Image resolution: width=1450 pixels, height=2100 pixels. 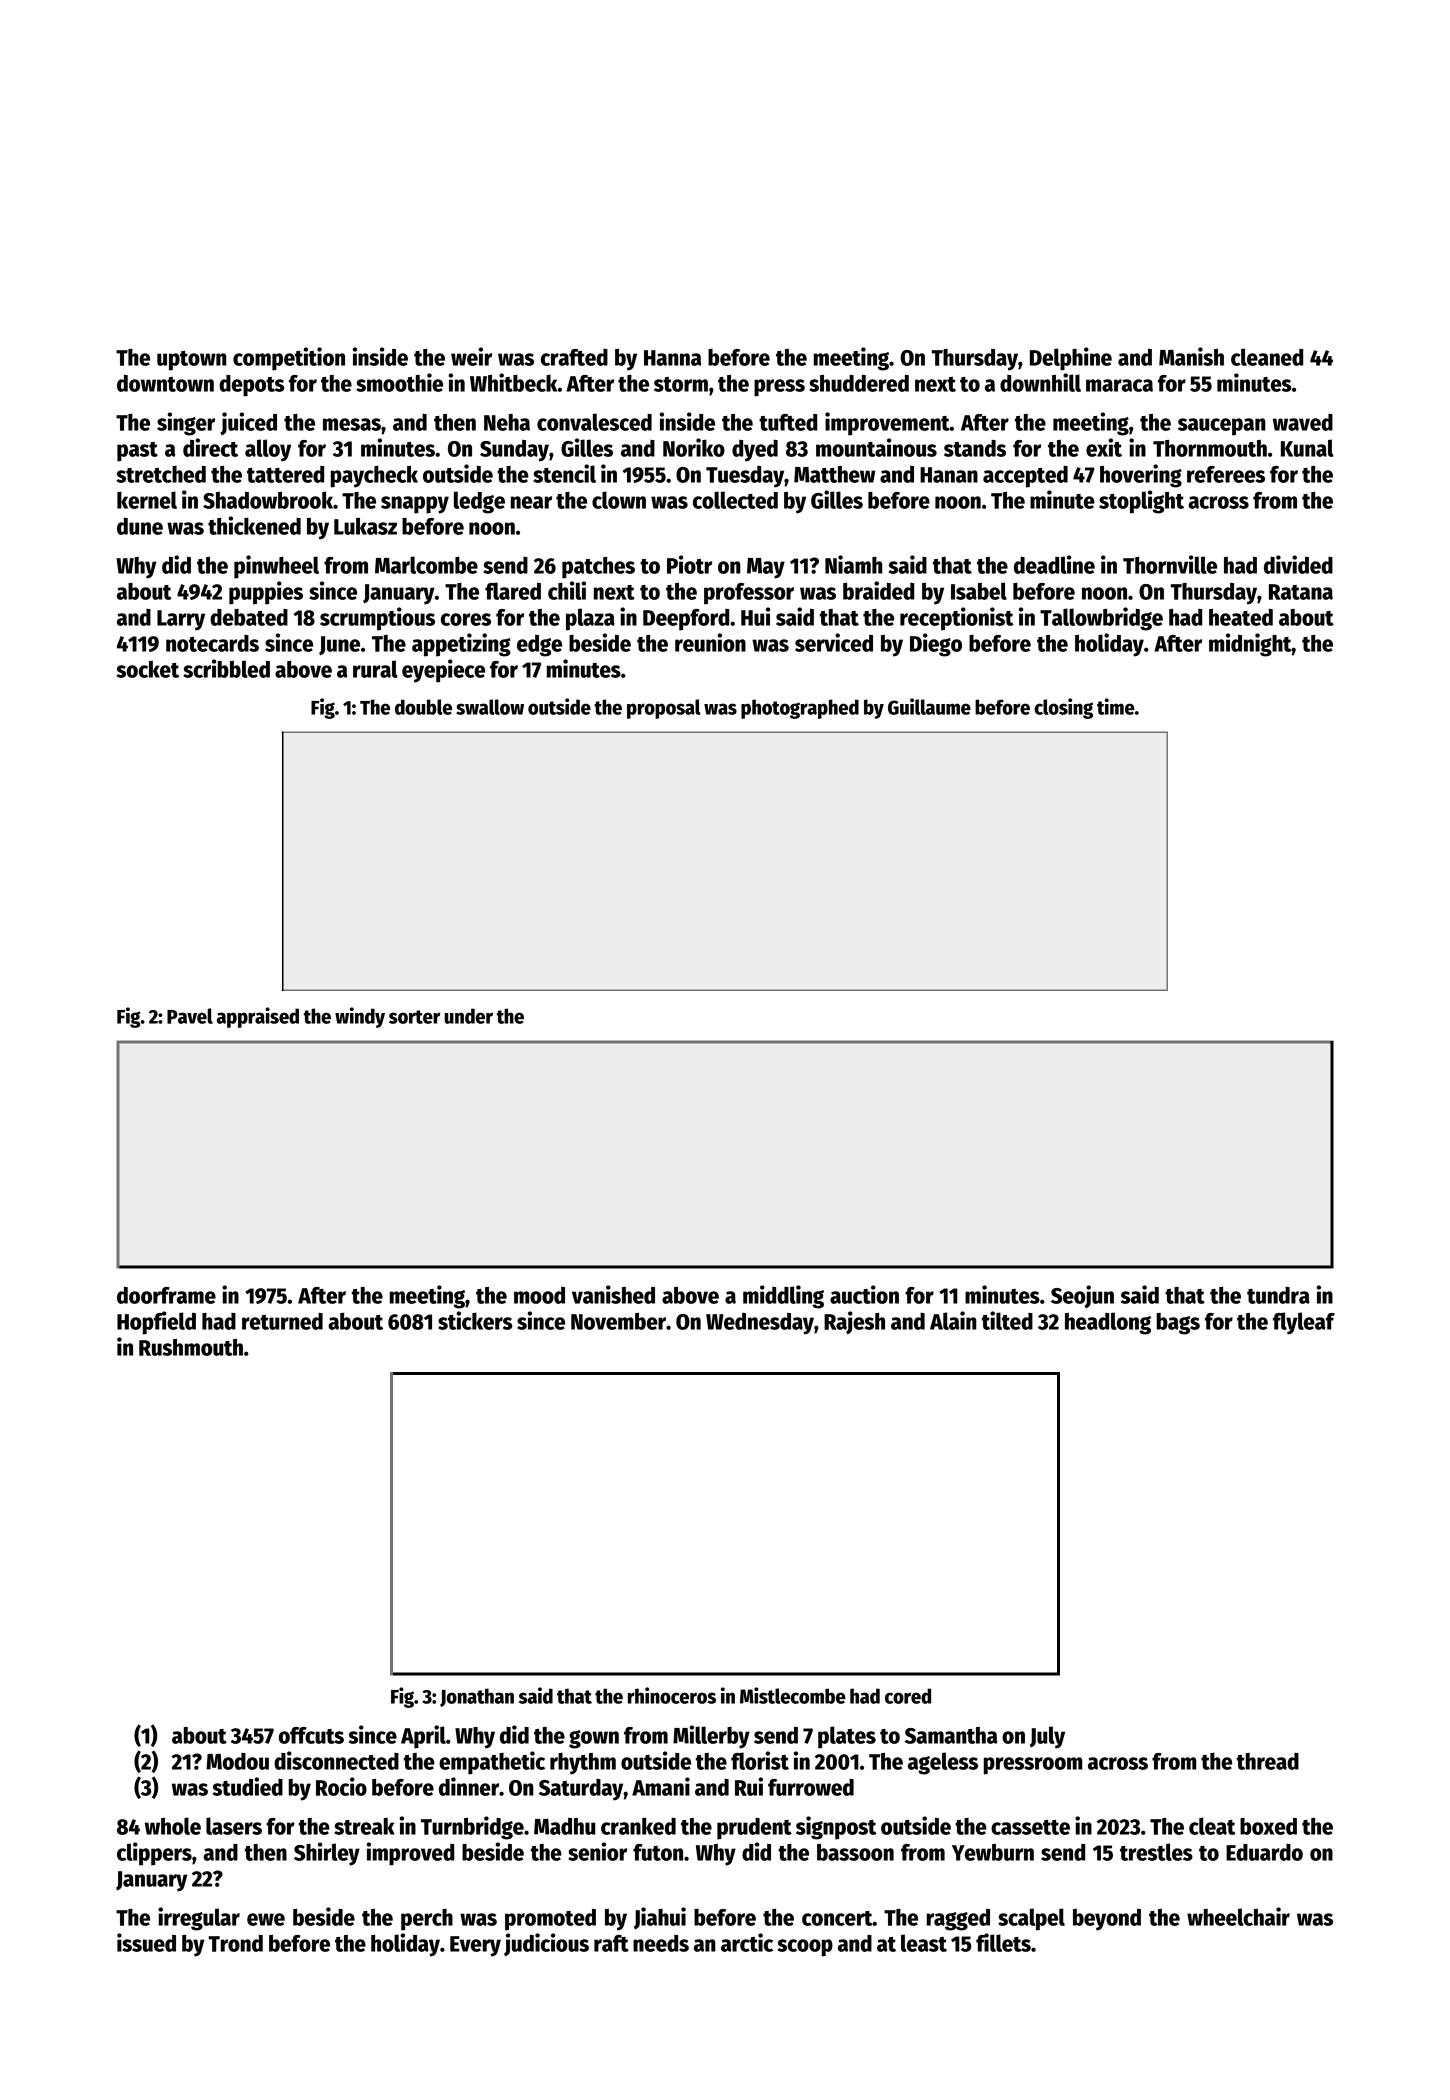 I want to click on appraised, so click(x=258, y=1017).
